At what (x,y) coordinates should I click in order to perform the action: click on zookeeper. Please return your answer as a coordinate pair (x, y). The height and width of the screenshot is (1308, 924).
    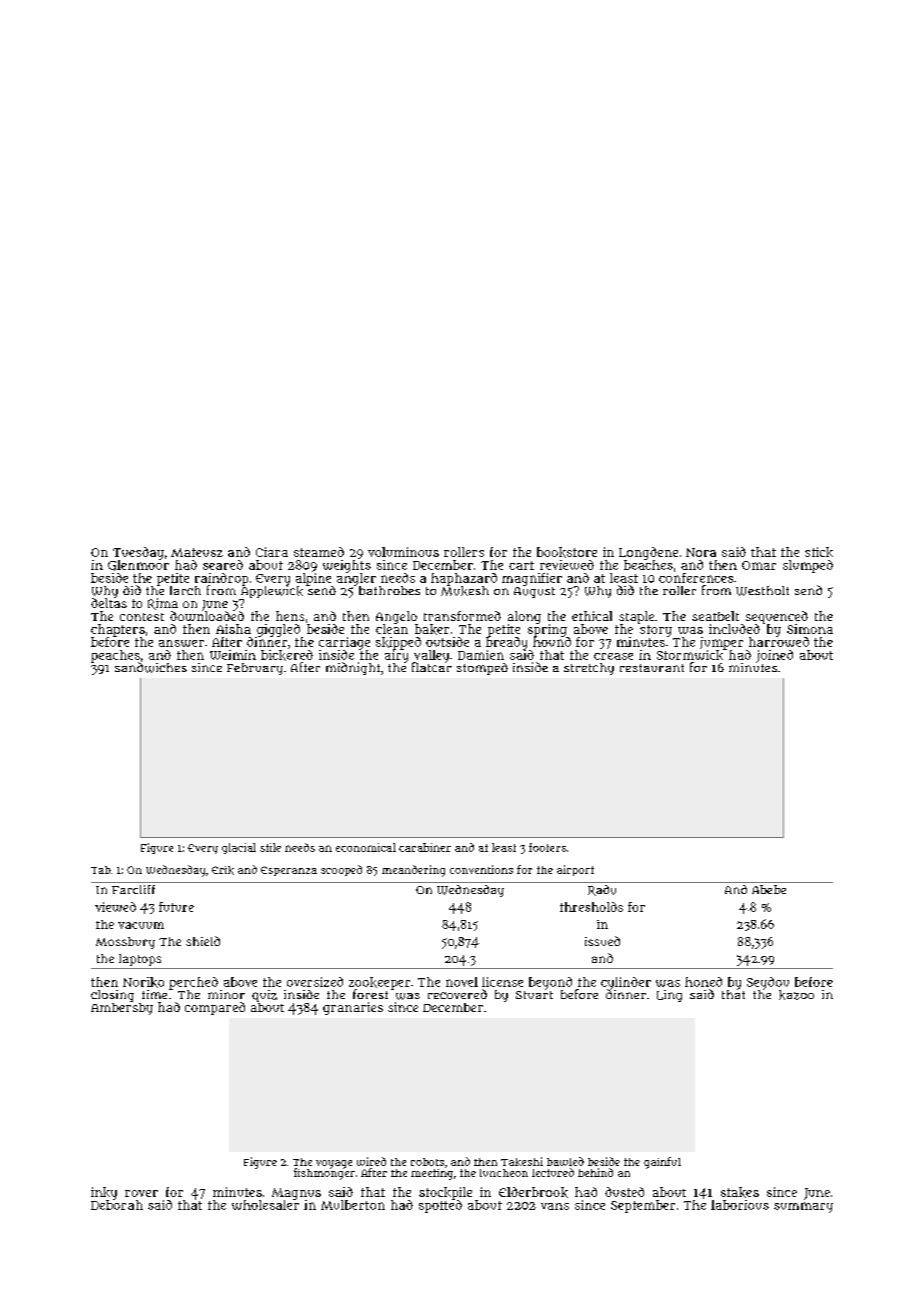
    Looking at the image, I should click on (379, 983).
